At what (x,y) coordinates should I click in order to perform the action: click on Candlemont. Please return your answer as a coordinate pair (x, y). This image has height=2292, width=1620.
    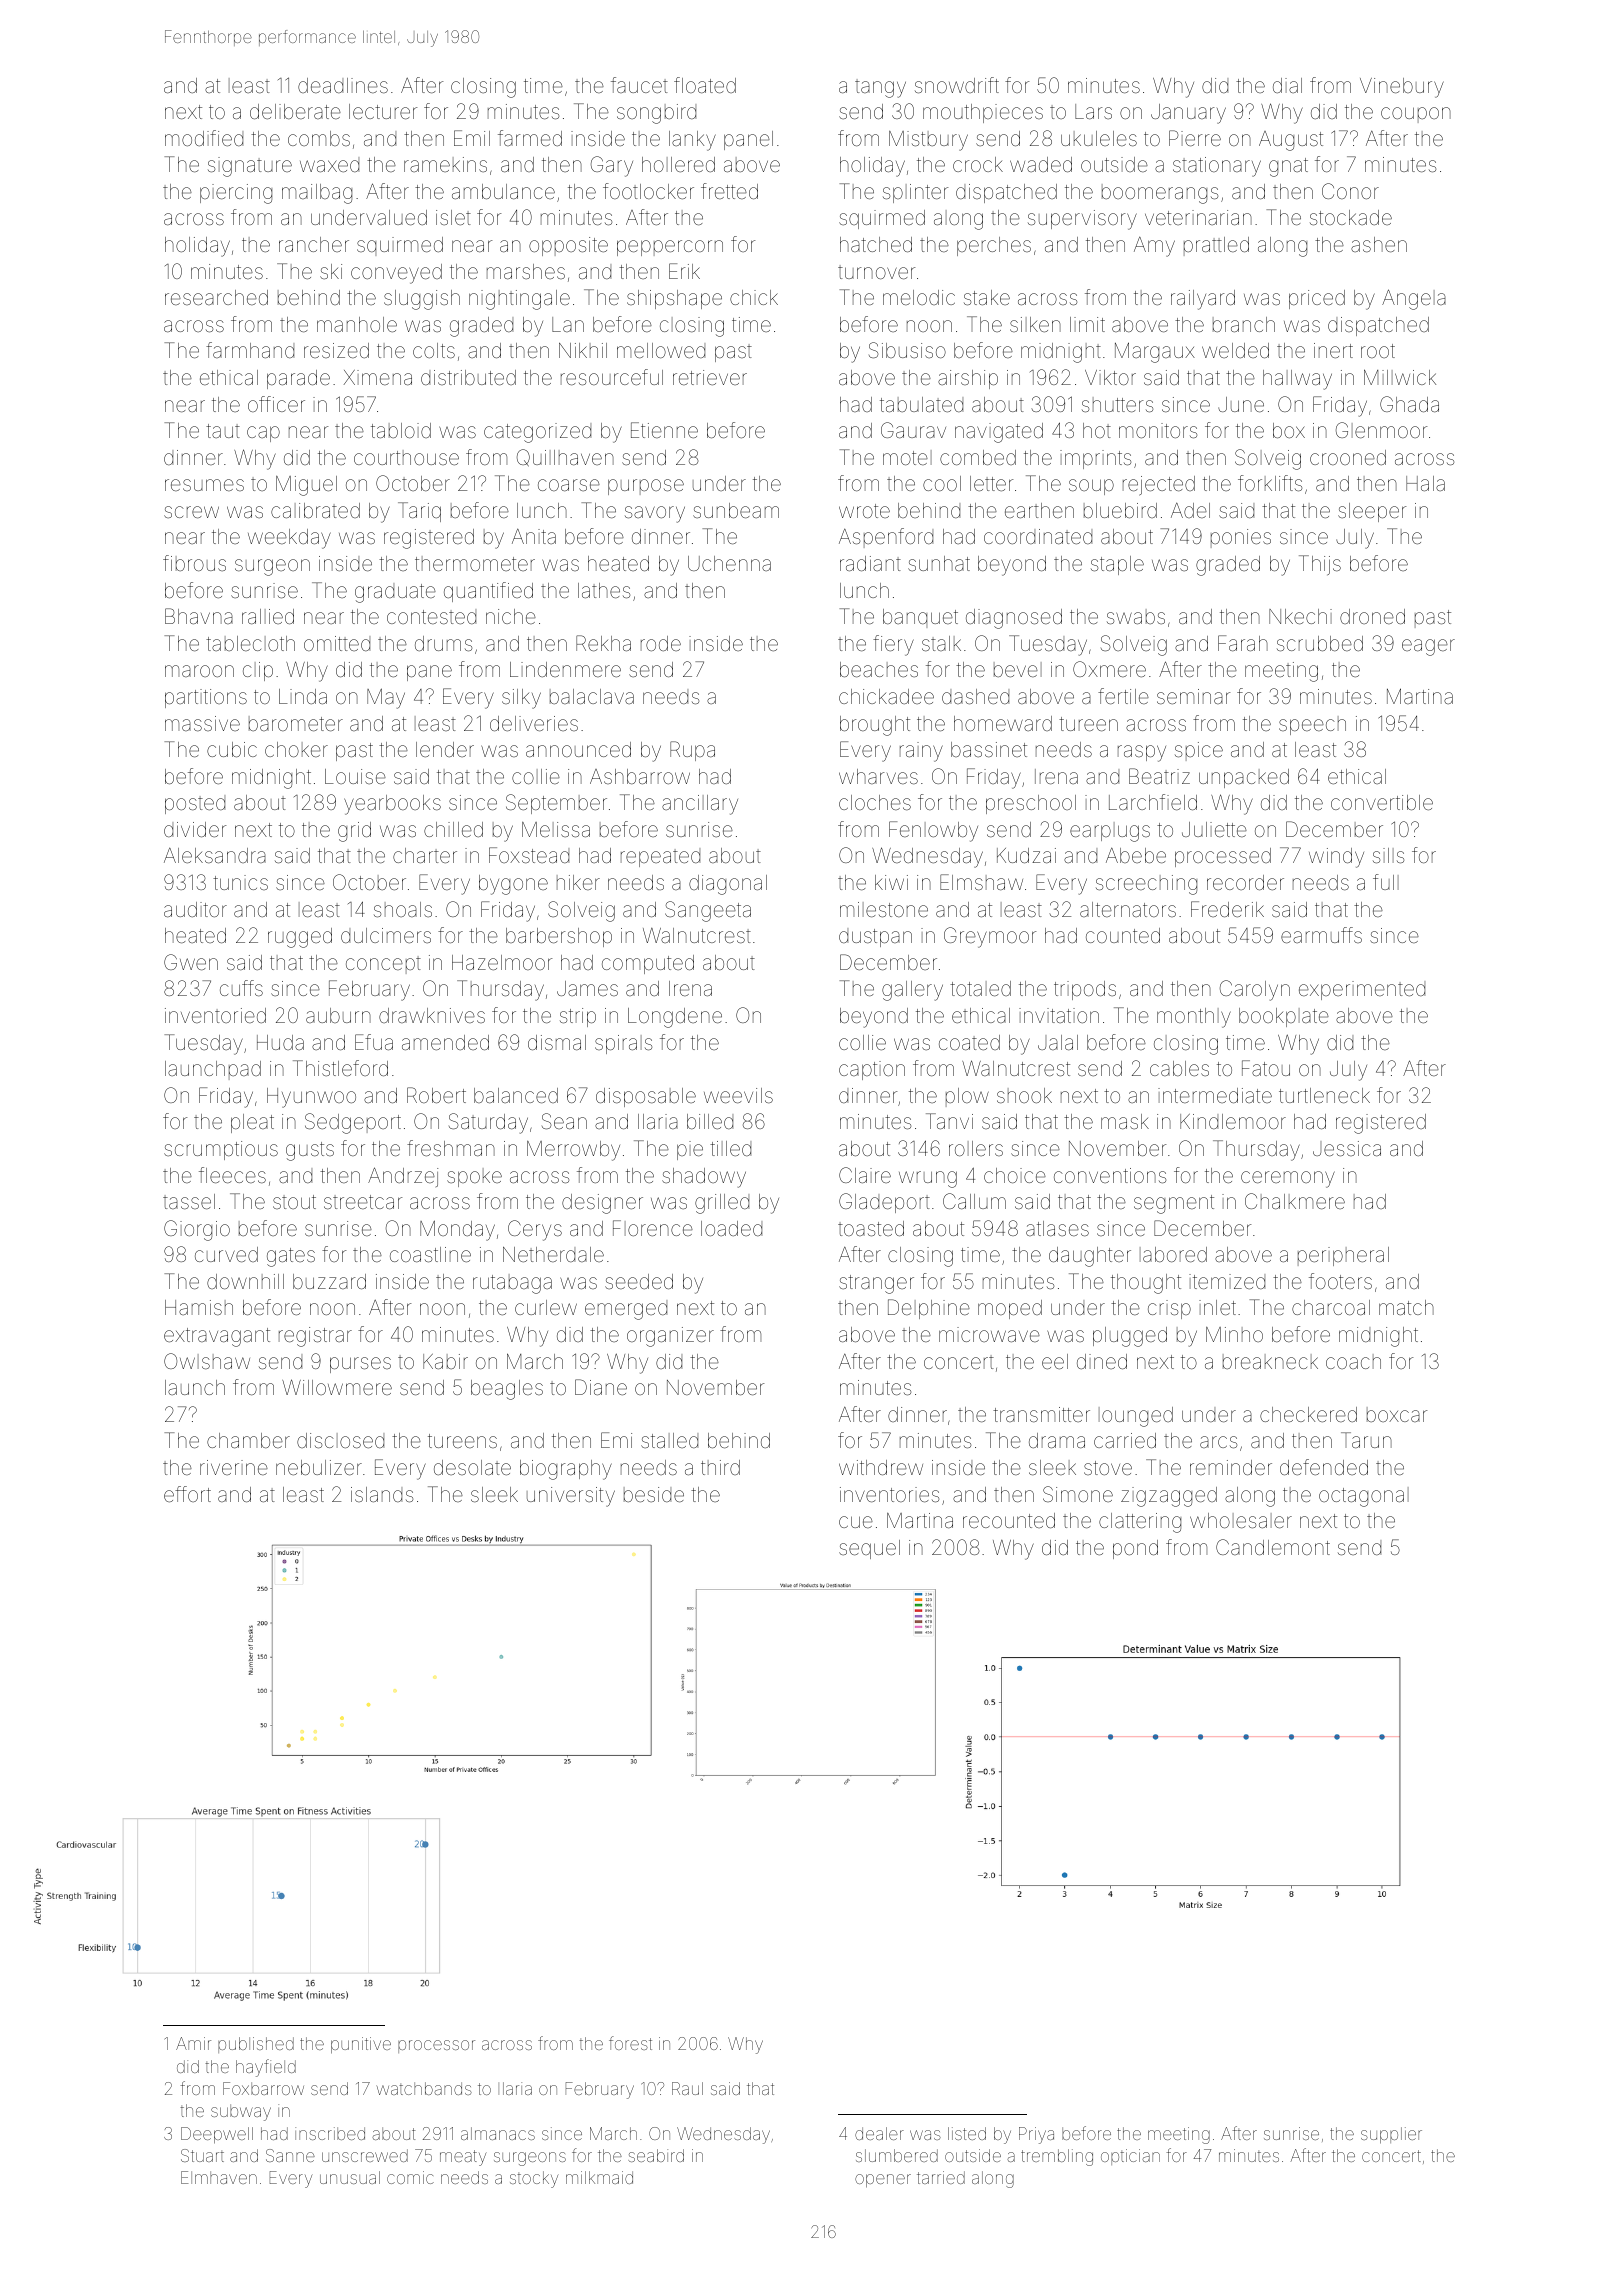
    Looking at the image, I should click on (1273, 1547).
